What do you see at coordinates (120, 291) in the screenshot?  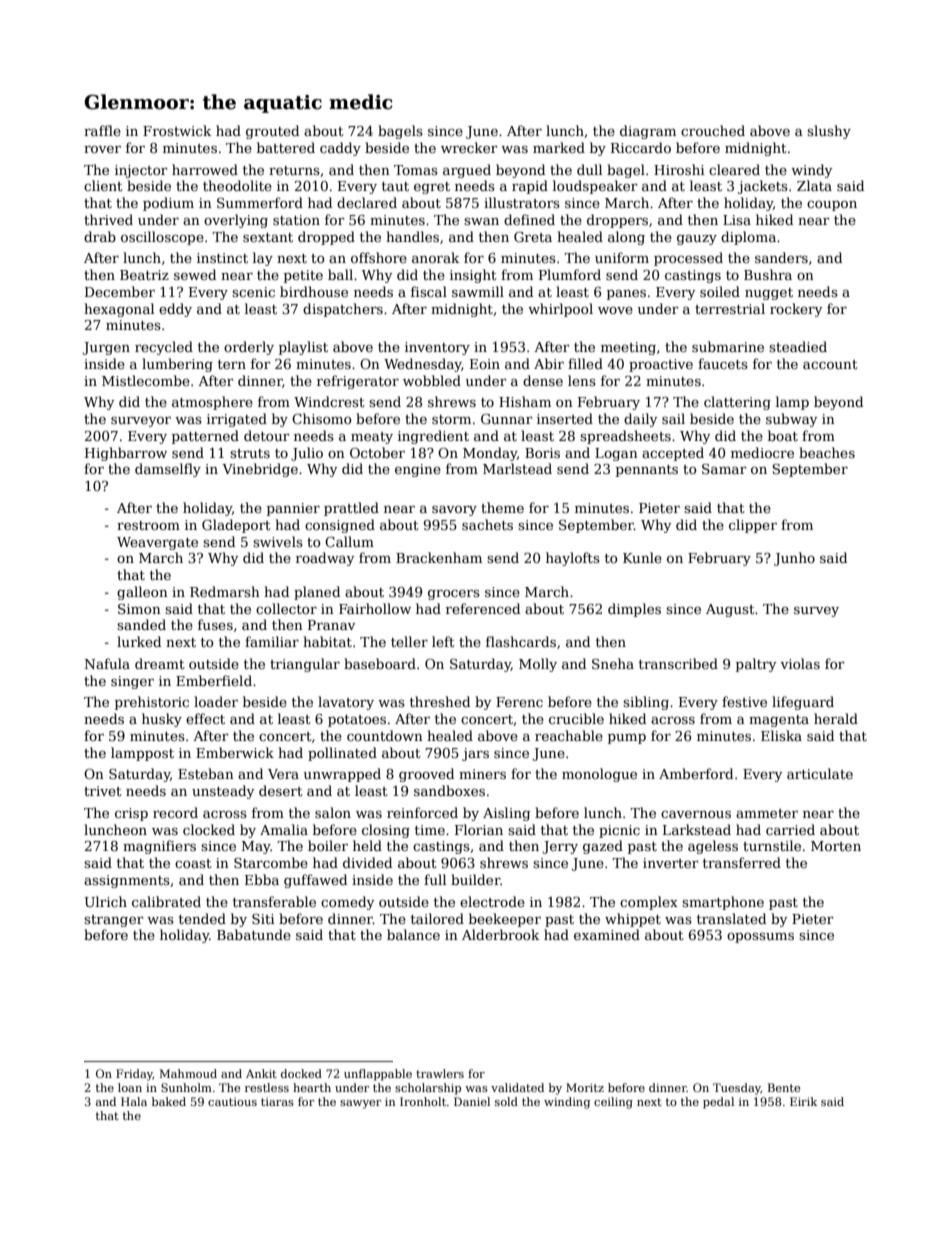 I see `December` at bounding box center [120, 291].
